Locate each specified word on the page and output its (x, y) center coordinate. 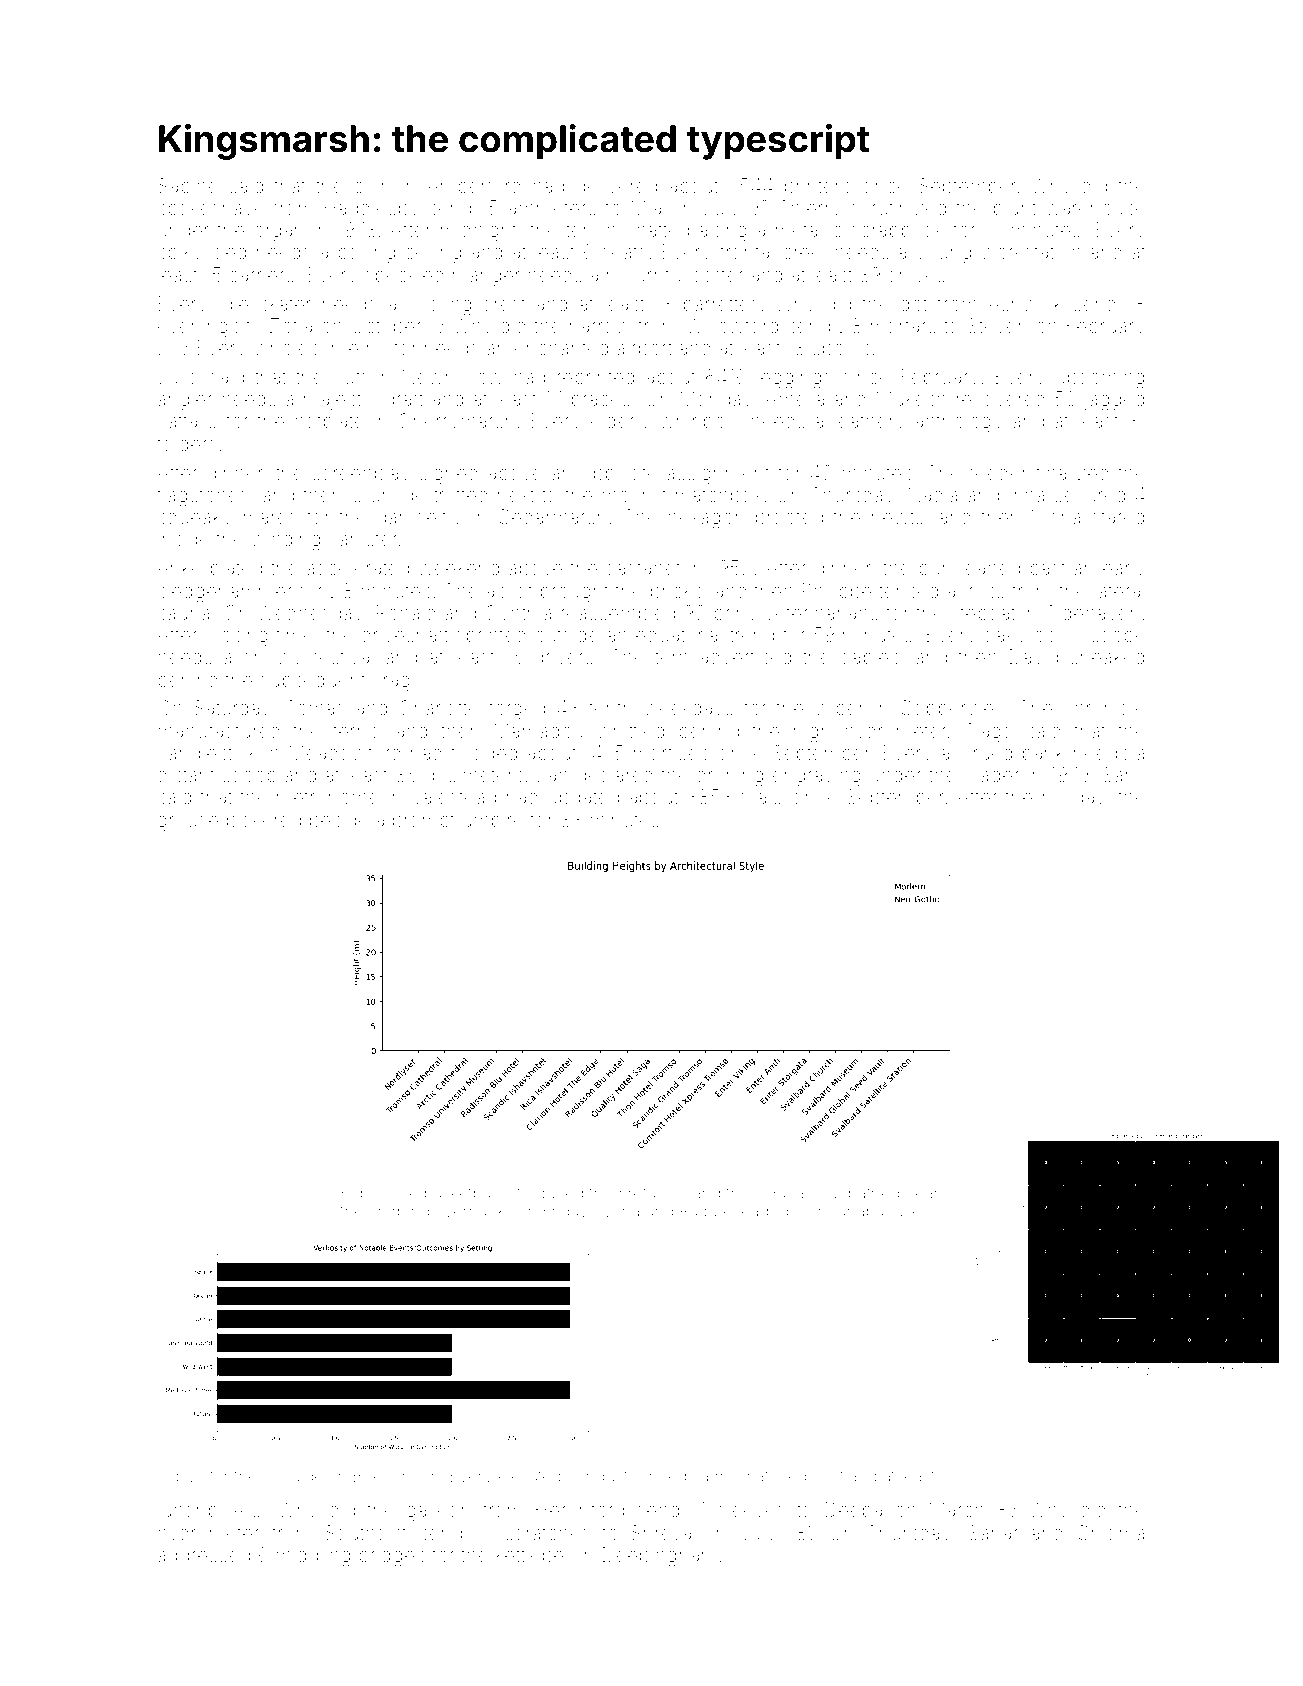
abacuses (893, 1211)
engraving (816, 777)
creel (804, 251)
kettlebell (534, 1554)
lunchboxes (209, 1509)
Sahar (993, 1532)
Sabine (188, 185)
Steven (997, 325)
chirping (399, 1213)
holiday (1074, 798)
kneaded (756, 1211)
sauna (184, 614)
